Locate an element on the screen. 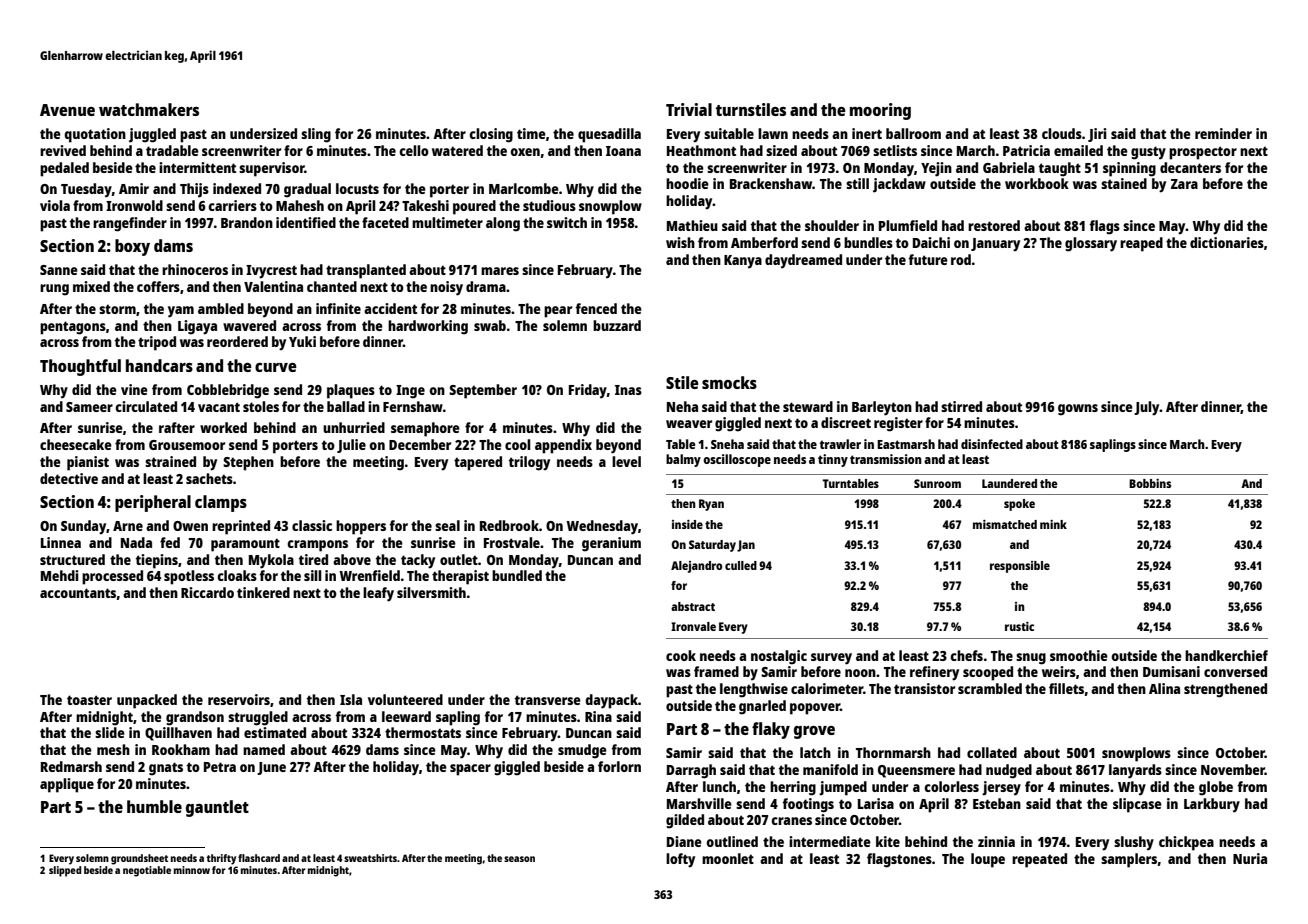  responsible is located at coordinates (1020, 567).
